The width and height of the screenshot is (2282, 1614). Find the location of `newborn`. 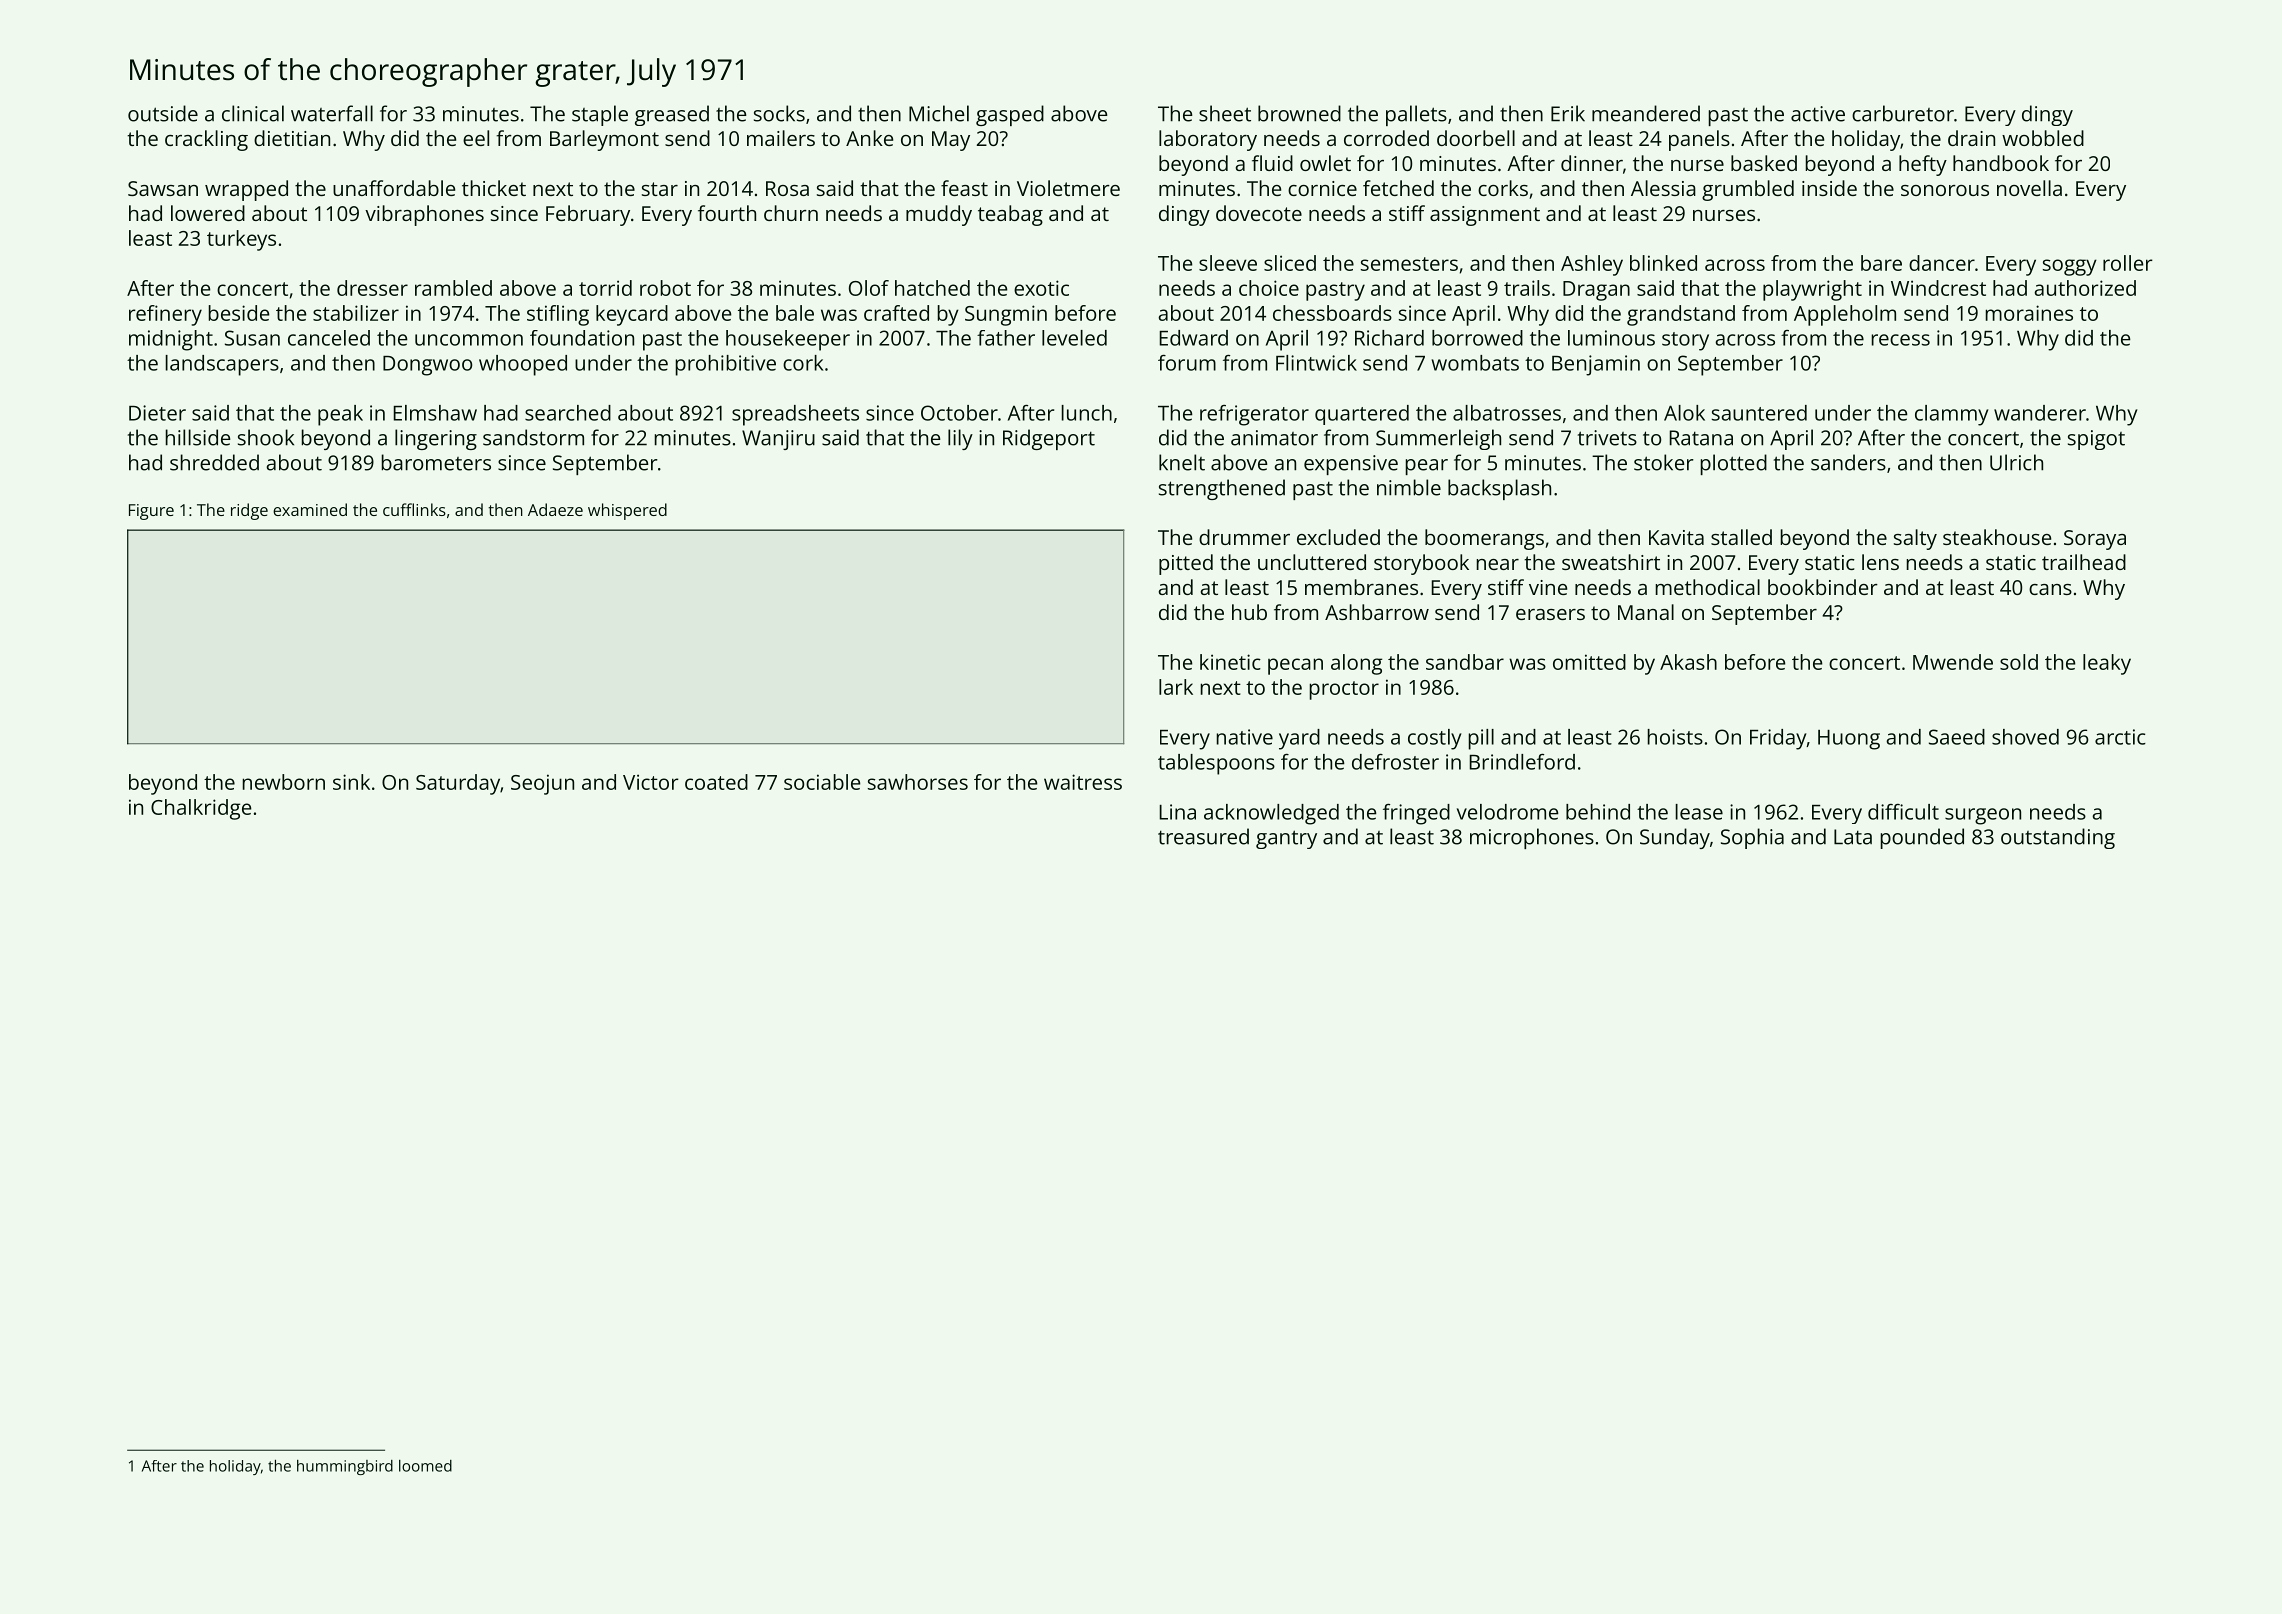

newborn is located at coordinates (284, 782).
